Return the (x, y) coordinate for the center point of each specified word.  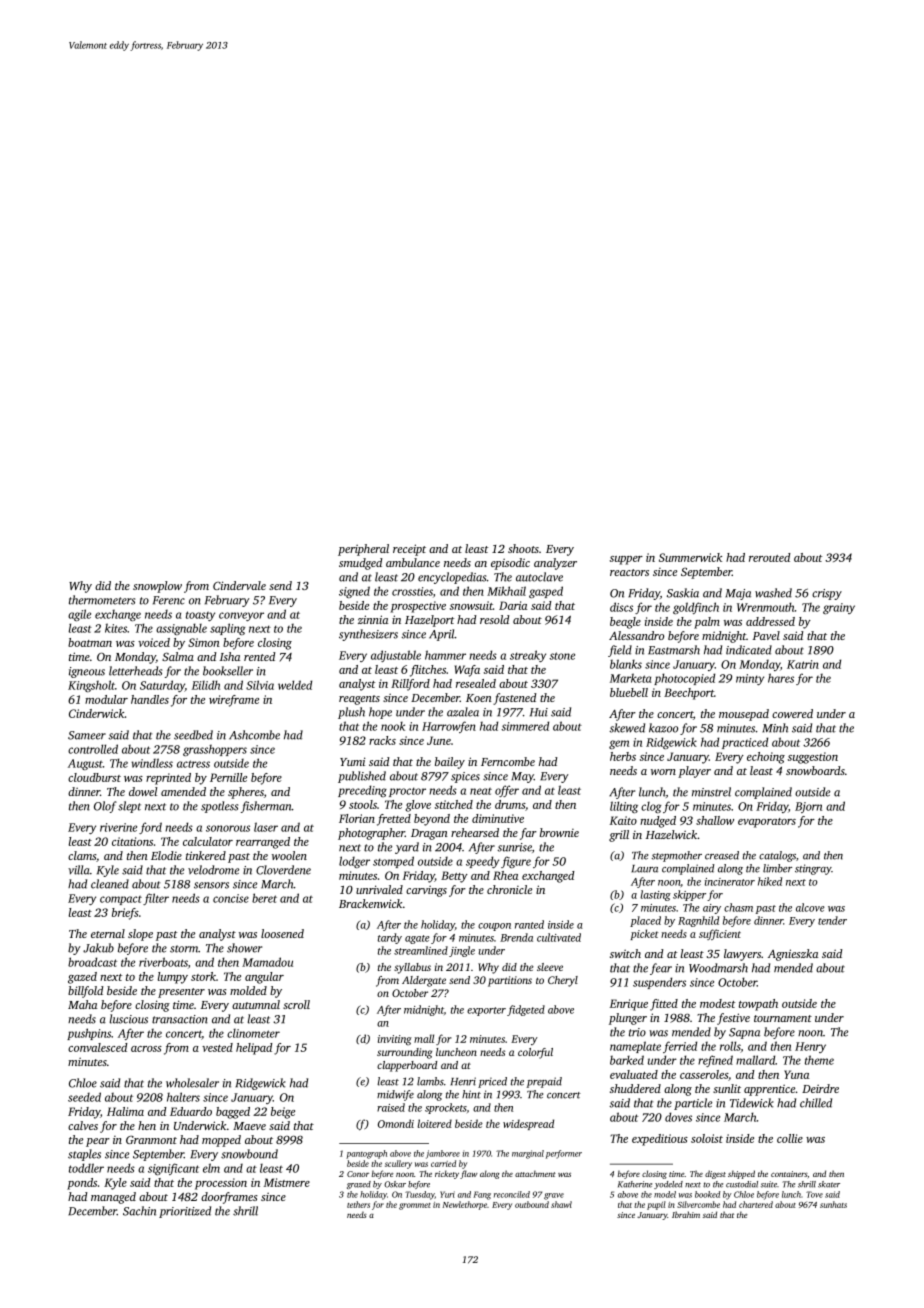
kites (116, 628)
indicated (749, 650)
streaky (528, 656)
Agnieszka (793, 955)
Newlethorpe (465, 1205)
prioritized (185, 1212)
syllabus (412, 968)
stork (203, 976)
